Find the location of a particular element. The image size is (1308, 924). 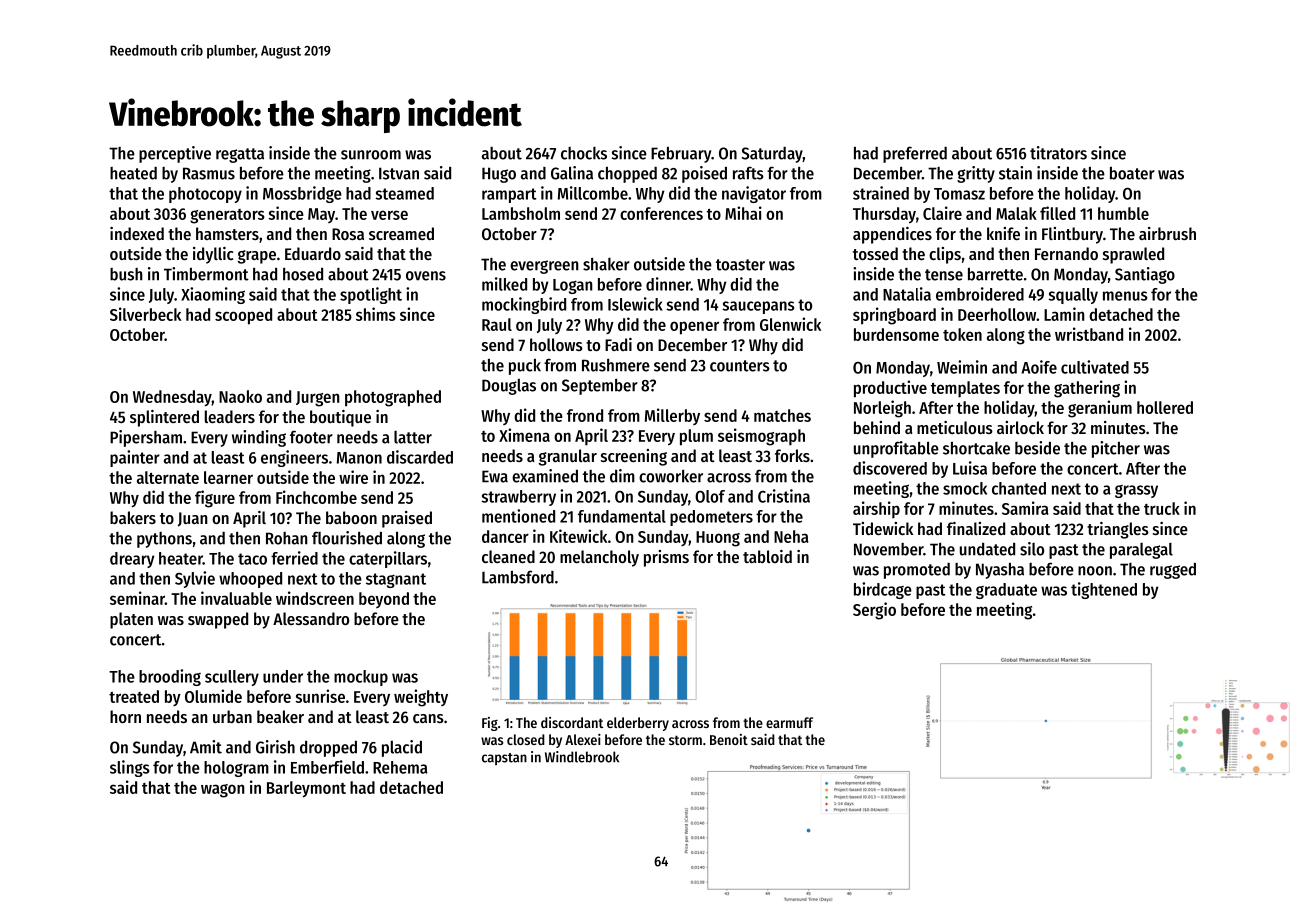

sunroom is located at coordinates (371, 155).
